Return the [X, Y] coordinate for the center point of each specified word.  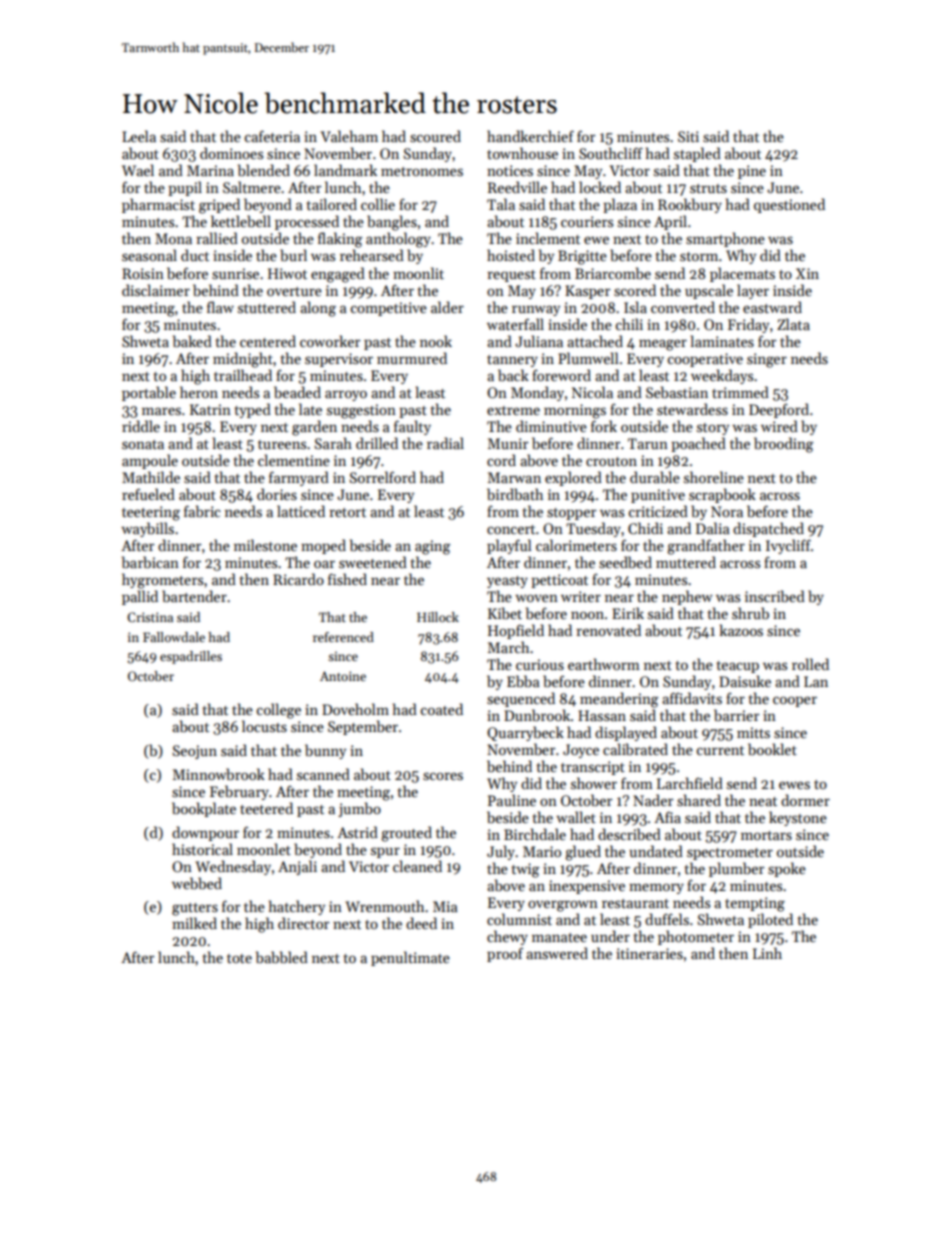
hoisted [511, 255]
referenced [343, 637]
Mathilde [151, 477]
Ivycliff [788, 546]
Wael [138, 170]
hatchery [297, 907]
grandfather [706, 547]
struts [708, 188]
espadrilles [191, 657]
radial [445, 443]
